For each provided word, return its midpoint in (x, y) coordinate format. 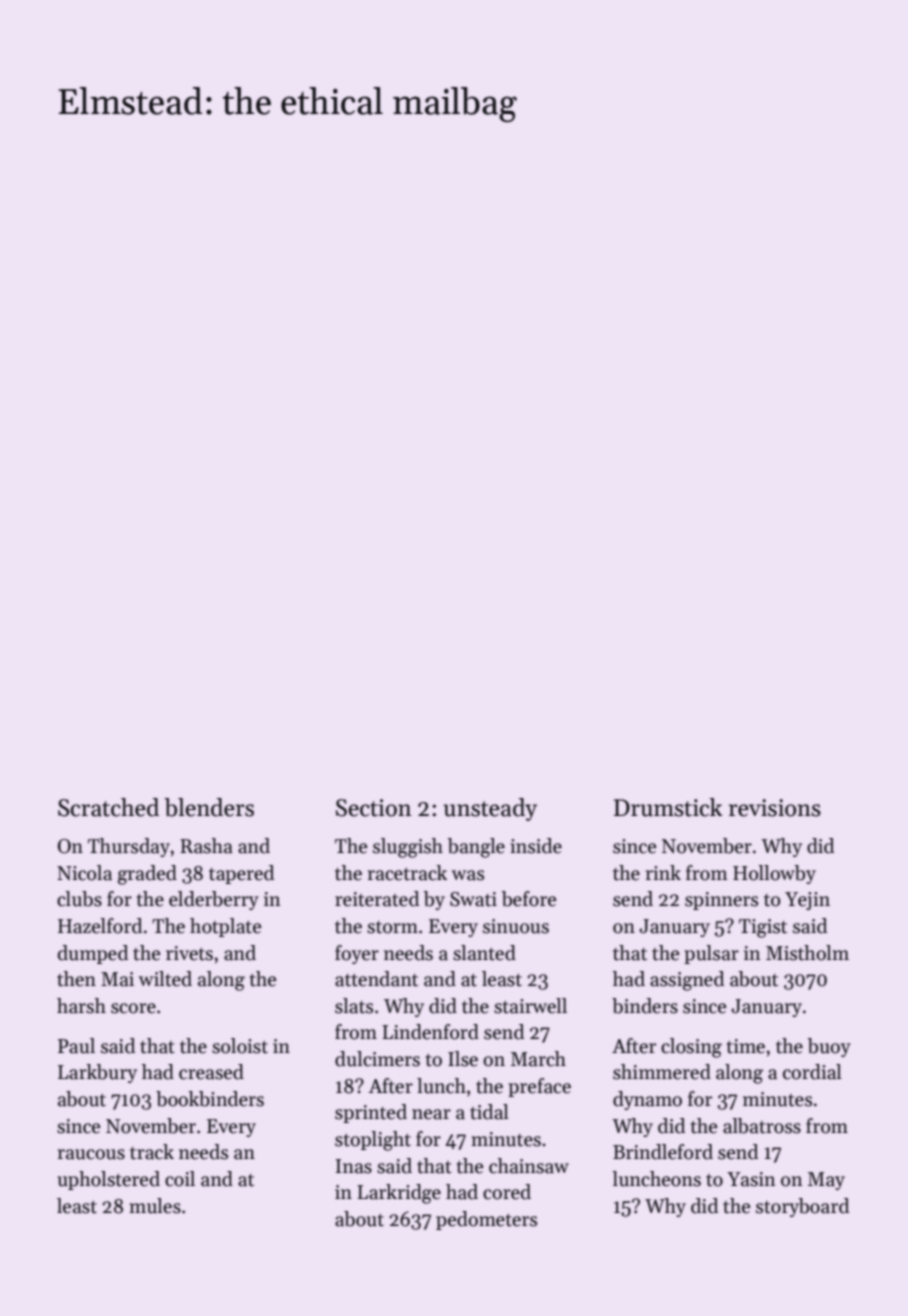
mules (155, 1206)
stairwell (530, 1006)
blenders (209, 807)
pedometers (486, 1220)
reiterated (377, 899)
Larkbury (97, 1073)
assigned (687, 981)
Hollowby (774, 874)
